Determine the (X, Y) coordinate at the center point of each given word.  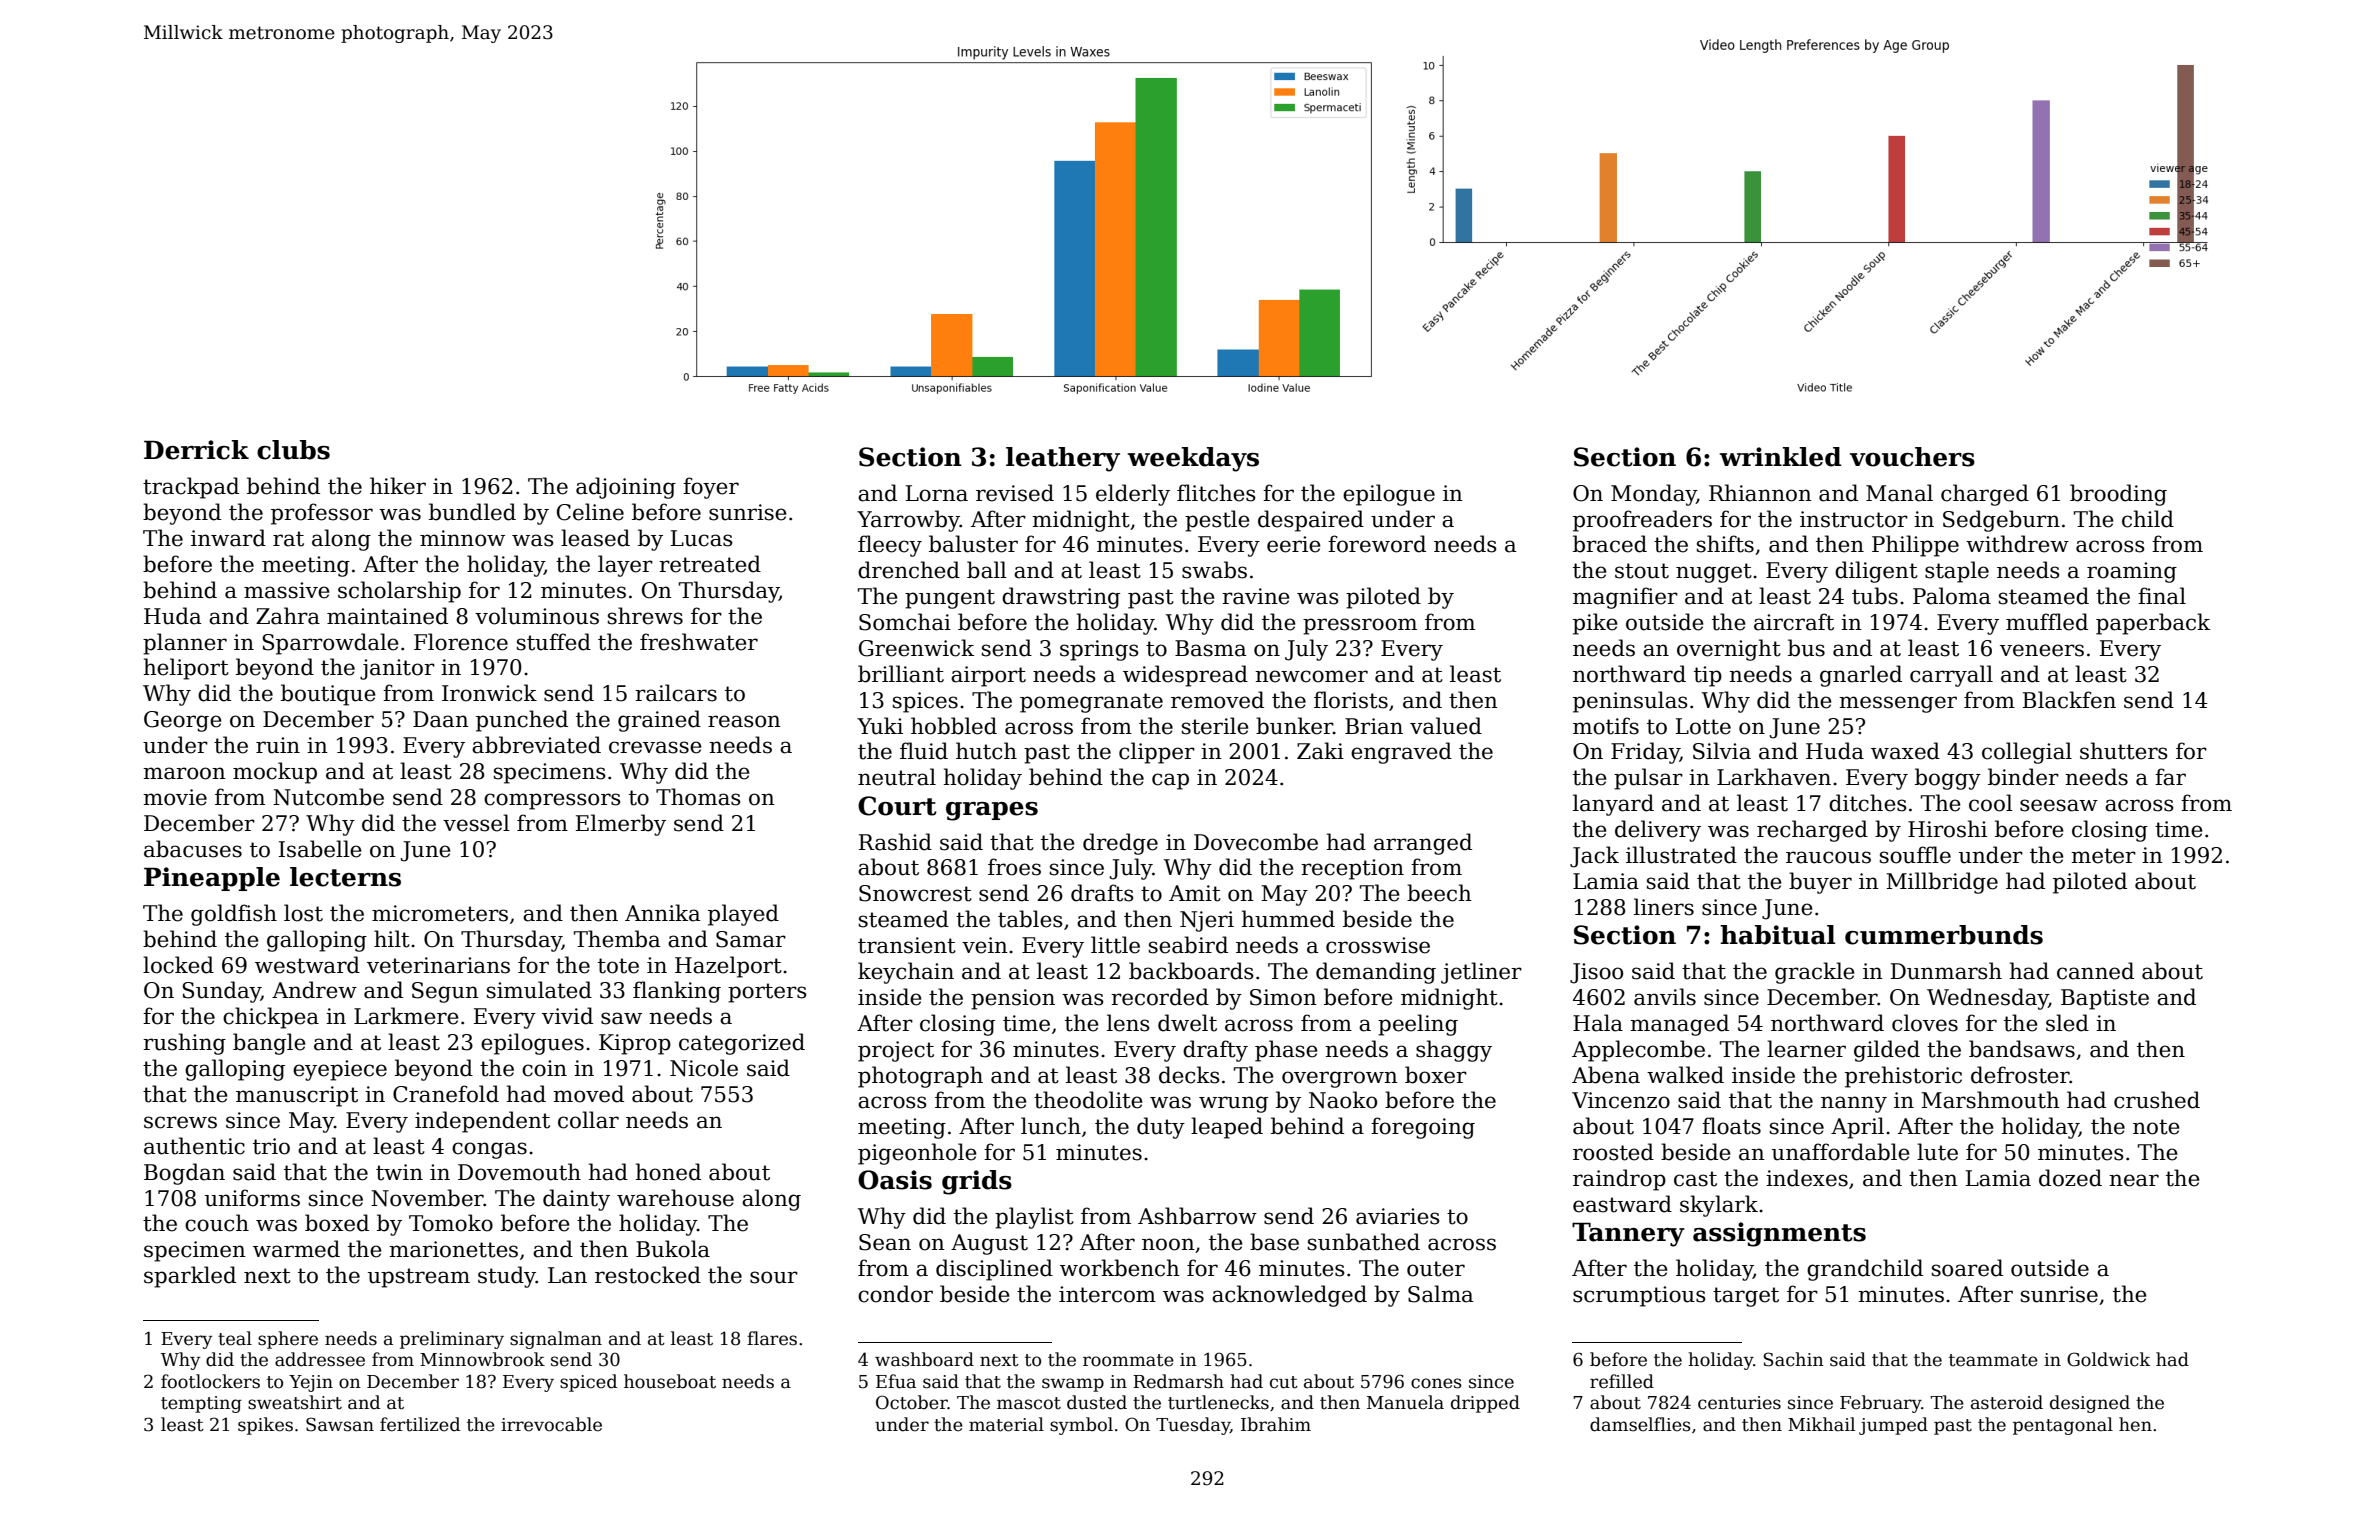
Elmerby (621, 825)
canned (2095, 971)
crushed (2157, 1100)
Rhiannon (1760, 493)
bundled (472, 512)
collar (588, 1120)
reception (1352, 869)
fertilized (420, 1424)
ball (987, 570)
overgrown (1340, 1079)
